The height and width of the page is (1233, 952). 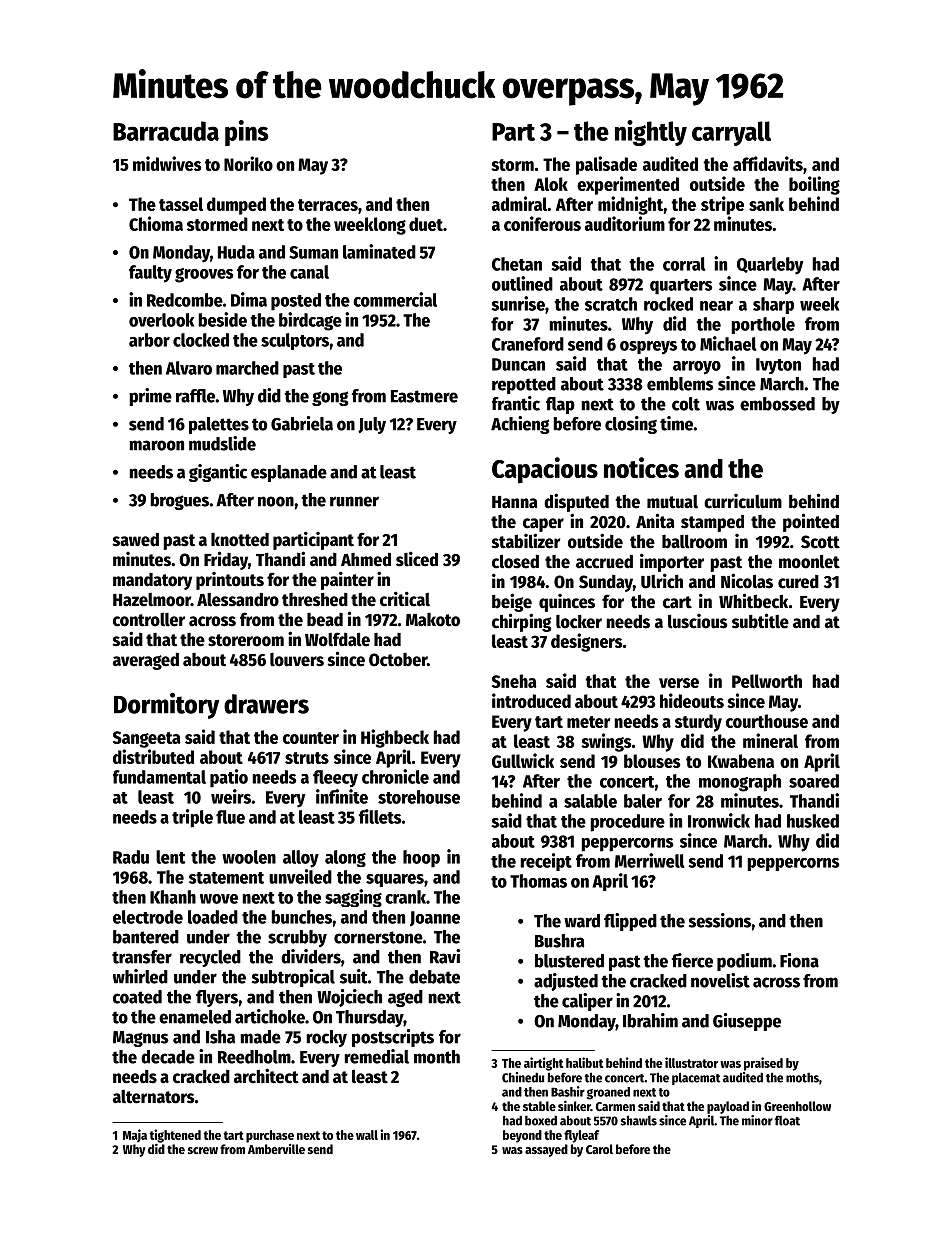 I want to click on wove, so click(x=219, y=899).
